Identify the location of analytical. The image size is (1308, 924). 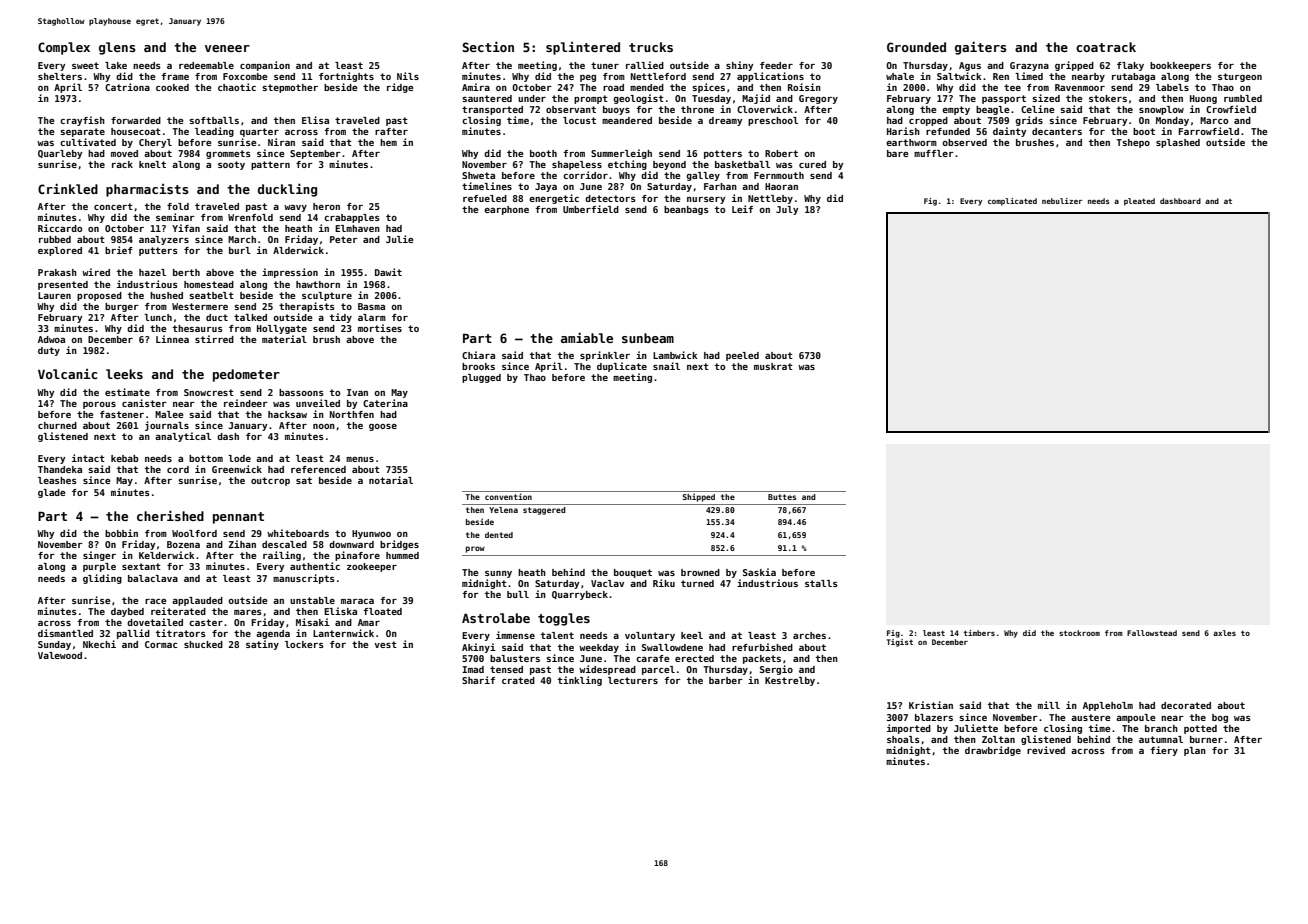
(183, 437).
